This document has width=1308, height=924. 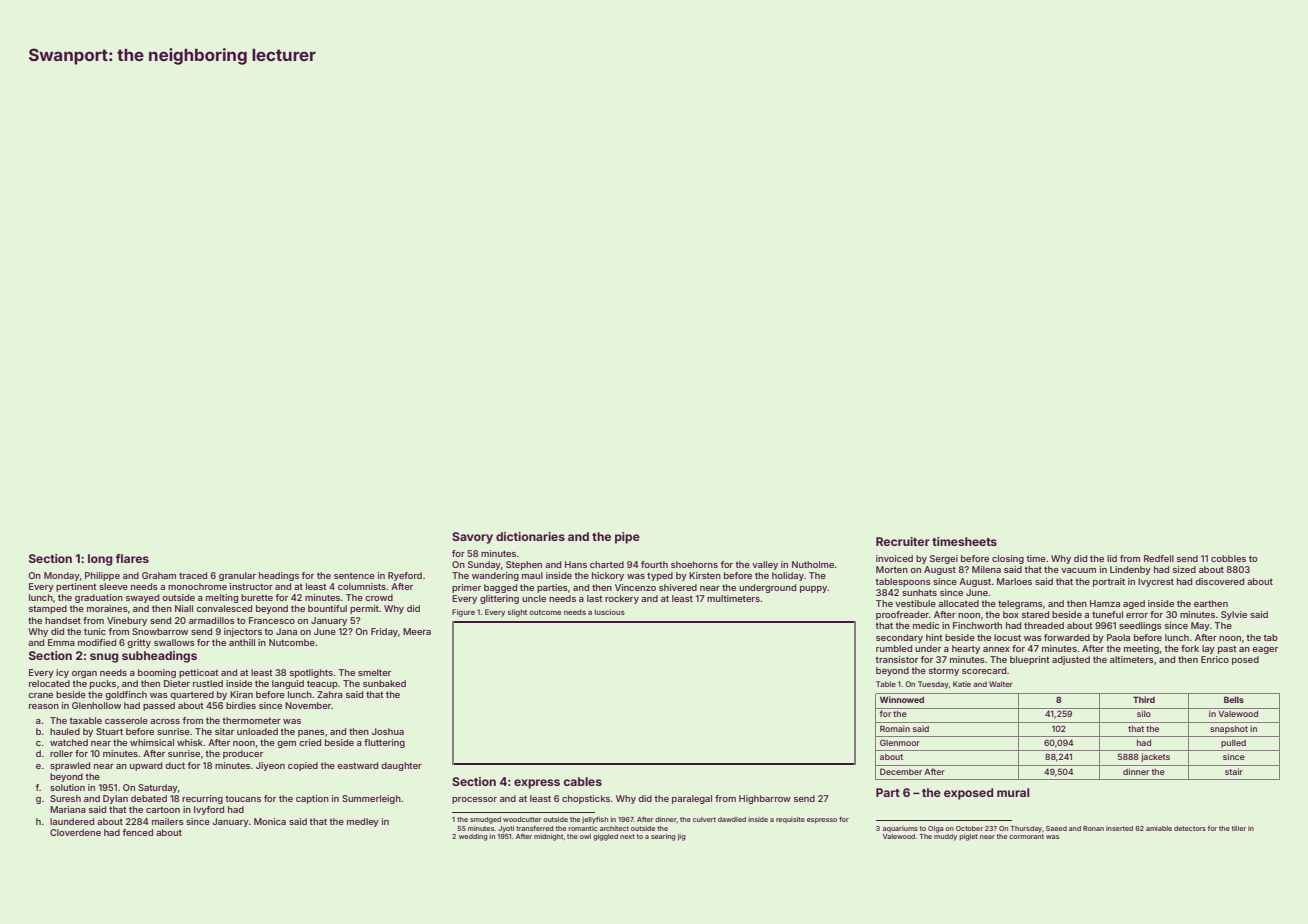 I want to click on daughter, so click(x=401, y=766).
